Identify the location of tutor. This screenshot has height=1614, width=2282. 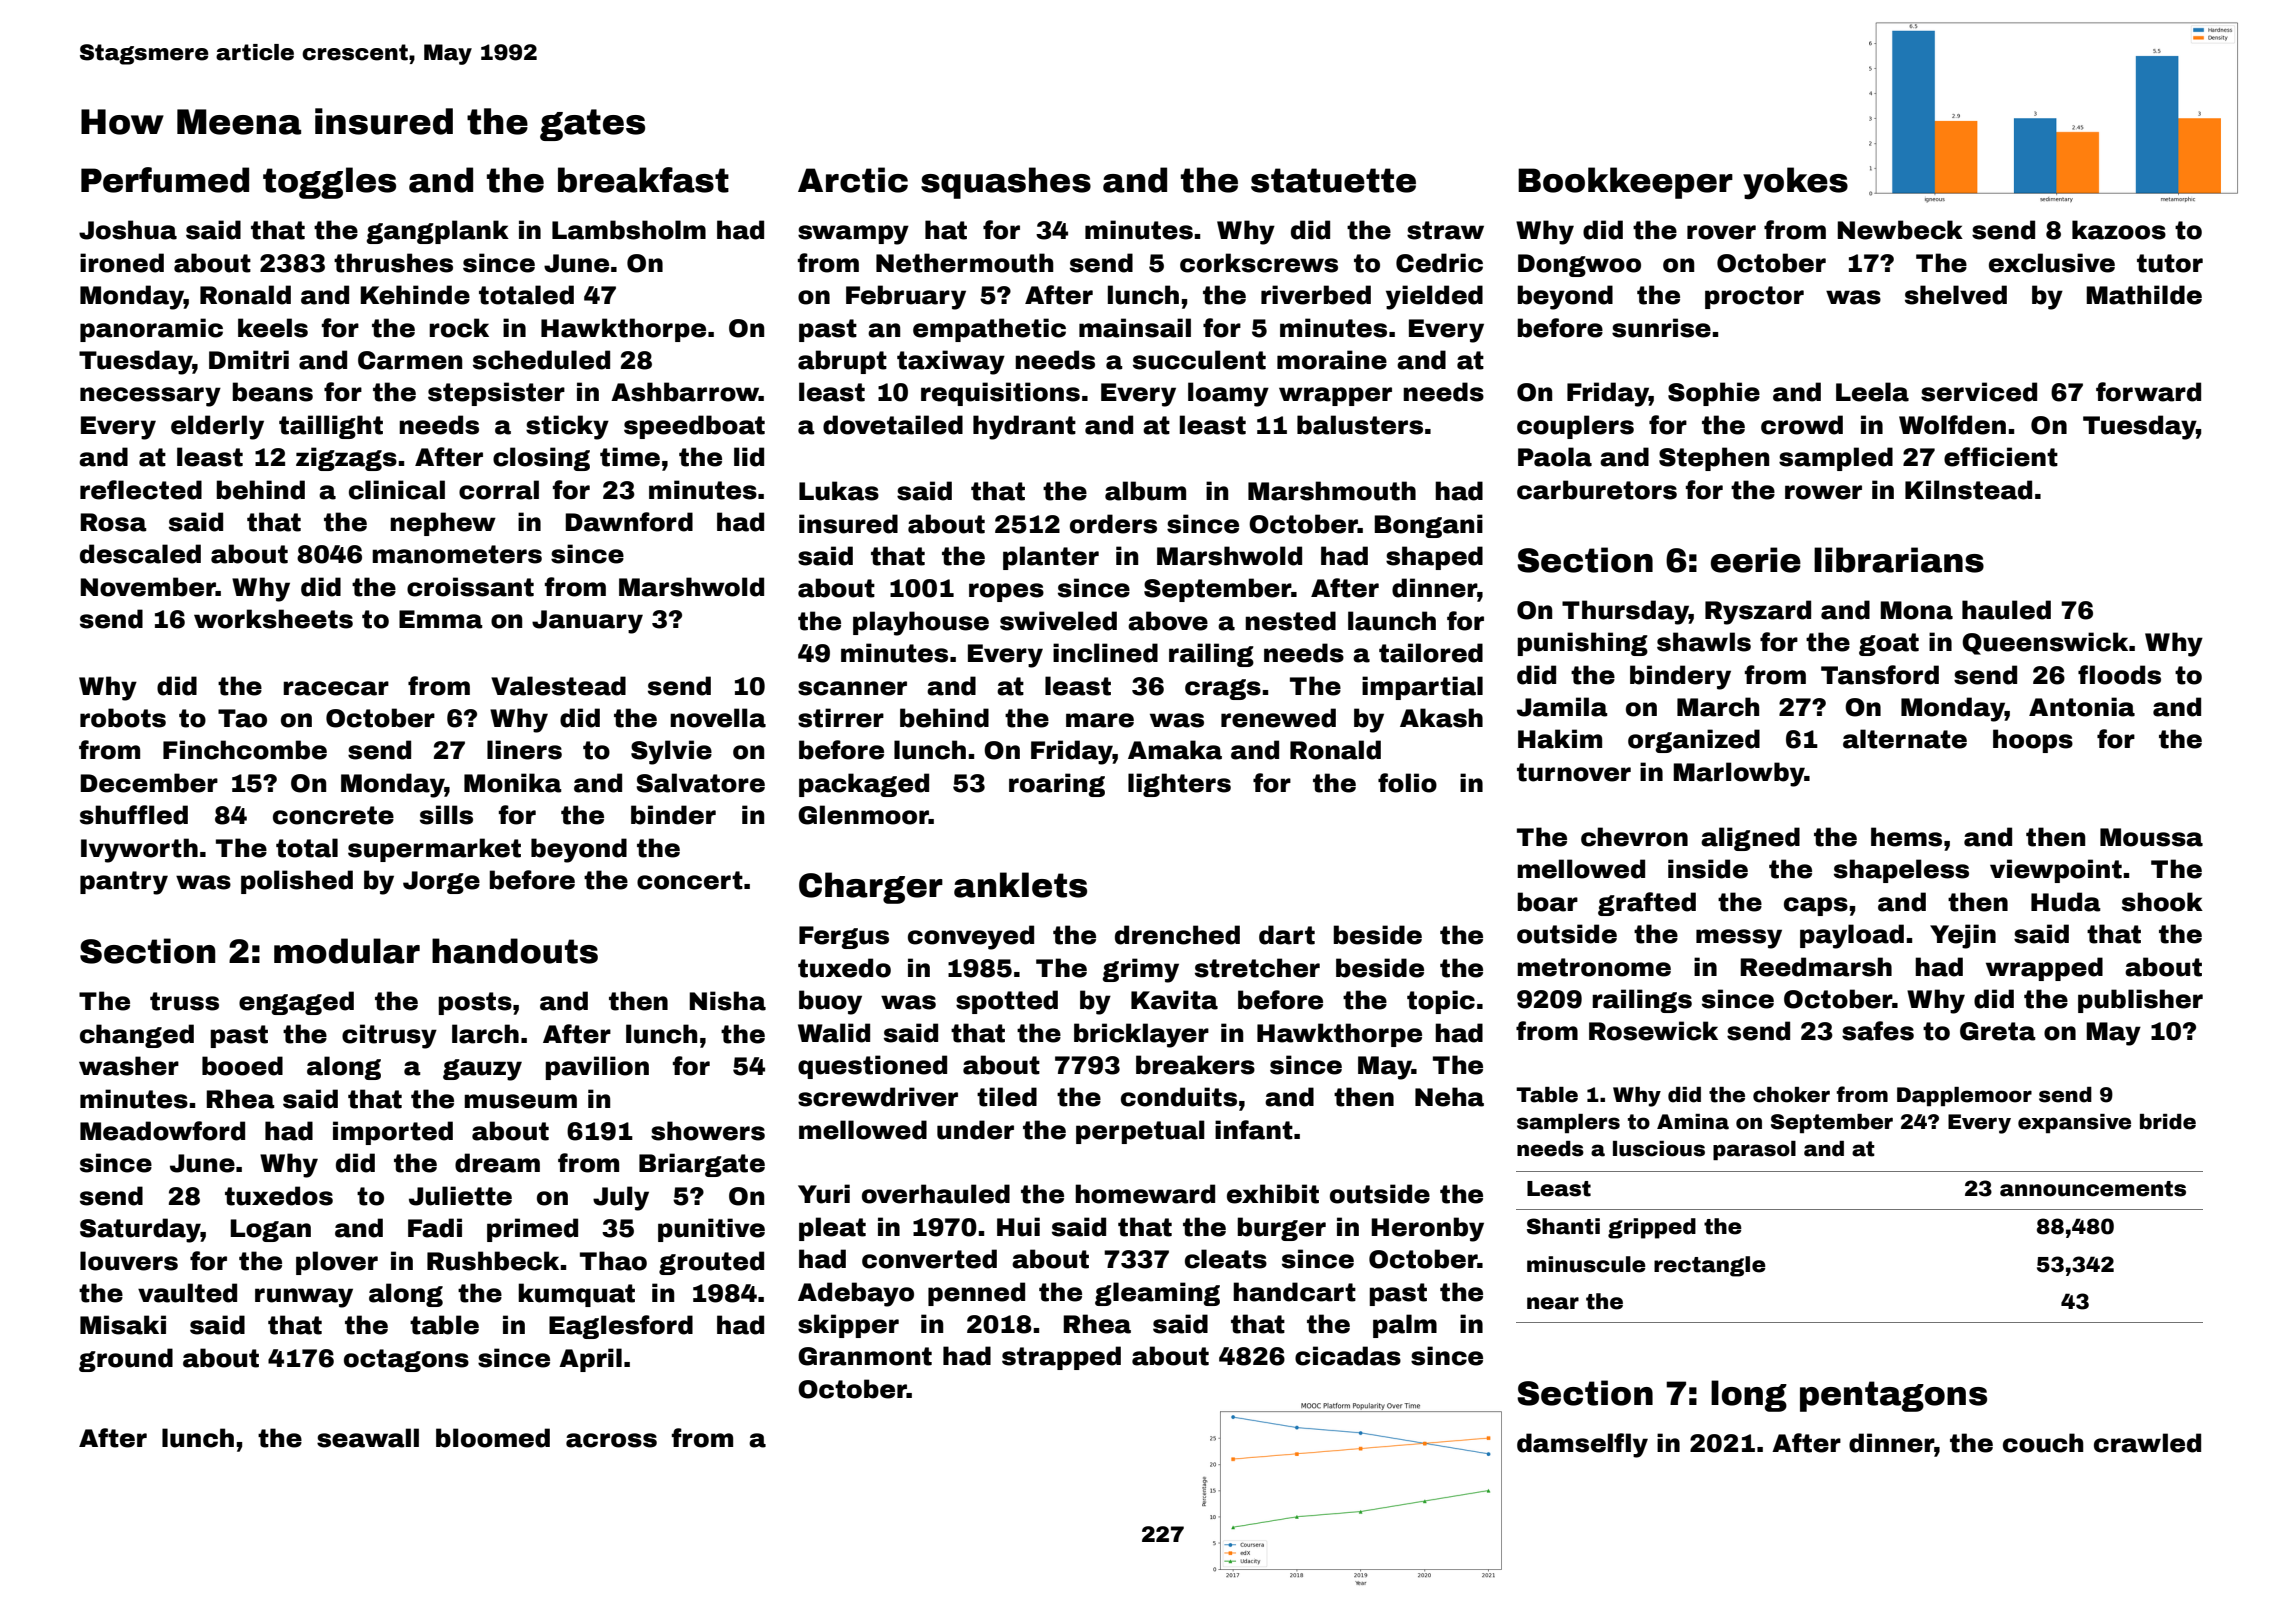
(2170, 263).
